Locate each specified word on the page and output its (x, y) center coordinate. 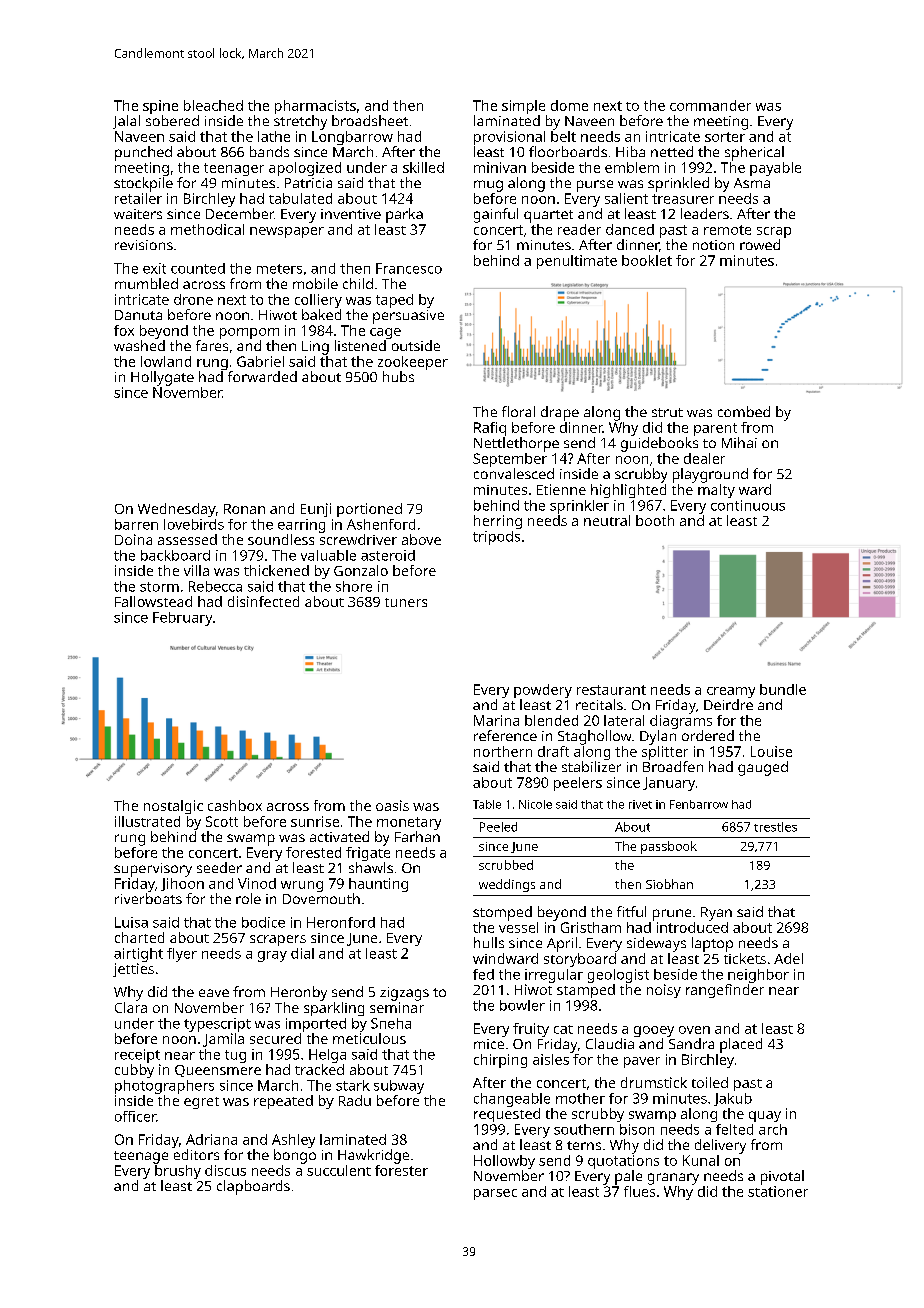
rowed (760, 244)
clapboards (253, 1187)
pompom (249, 333)
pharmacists (315, 107)
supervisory (153, 870)
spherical (754, 153)
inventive (351, 214)
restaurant (611, 690)
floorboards (568, 151)
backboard (175, 555)
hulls (489, 942)
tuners (406, 602)
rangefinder (725, 991)
